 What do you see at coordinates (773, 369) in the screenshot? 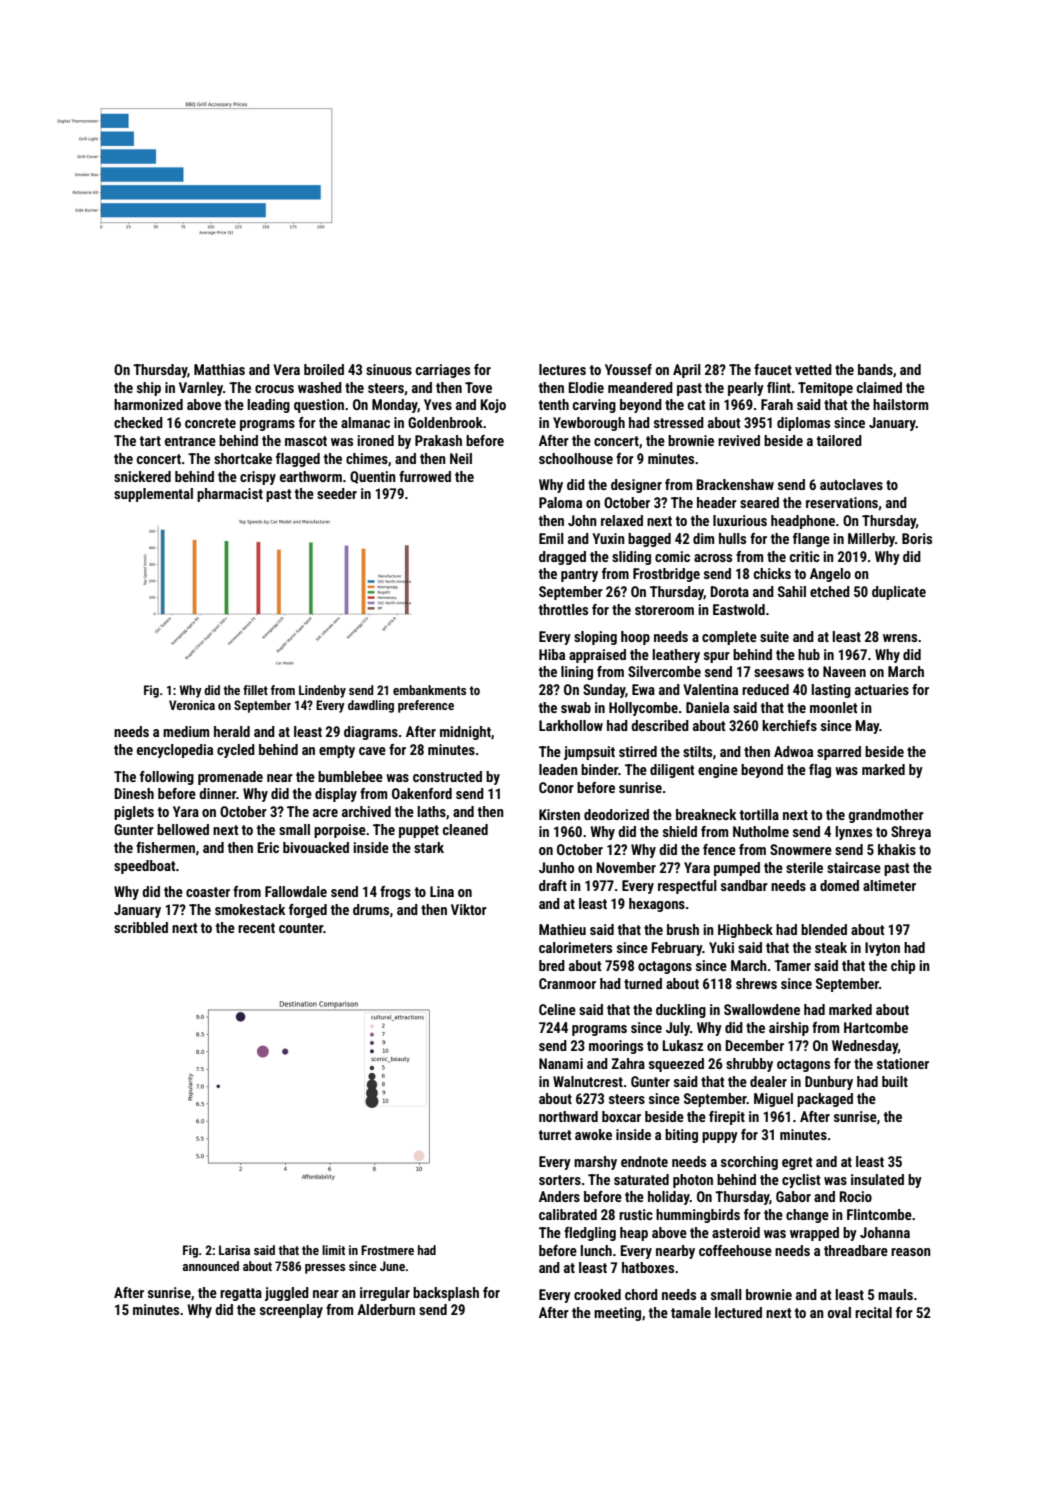
I see `faucet` at bounding box center [773, 369].
